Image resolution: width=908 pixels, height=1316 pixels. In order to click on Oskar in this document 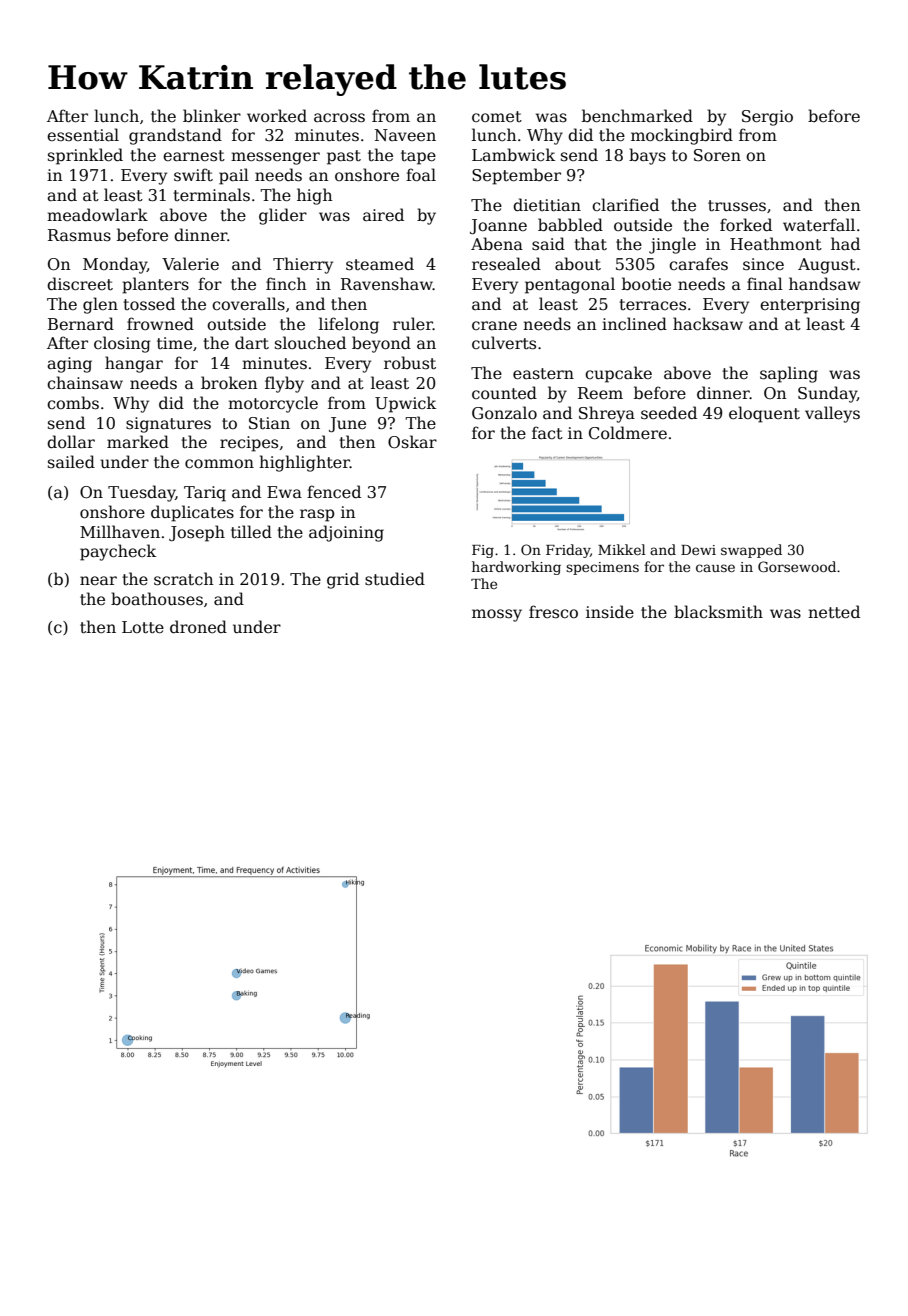, I will do `click(412, 441)`.
